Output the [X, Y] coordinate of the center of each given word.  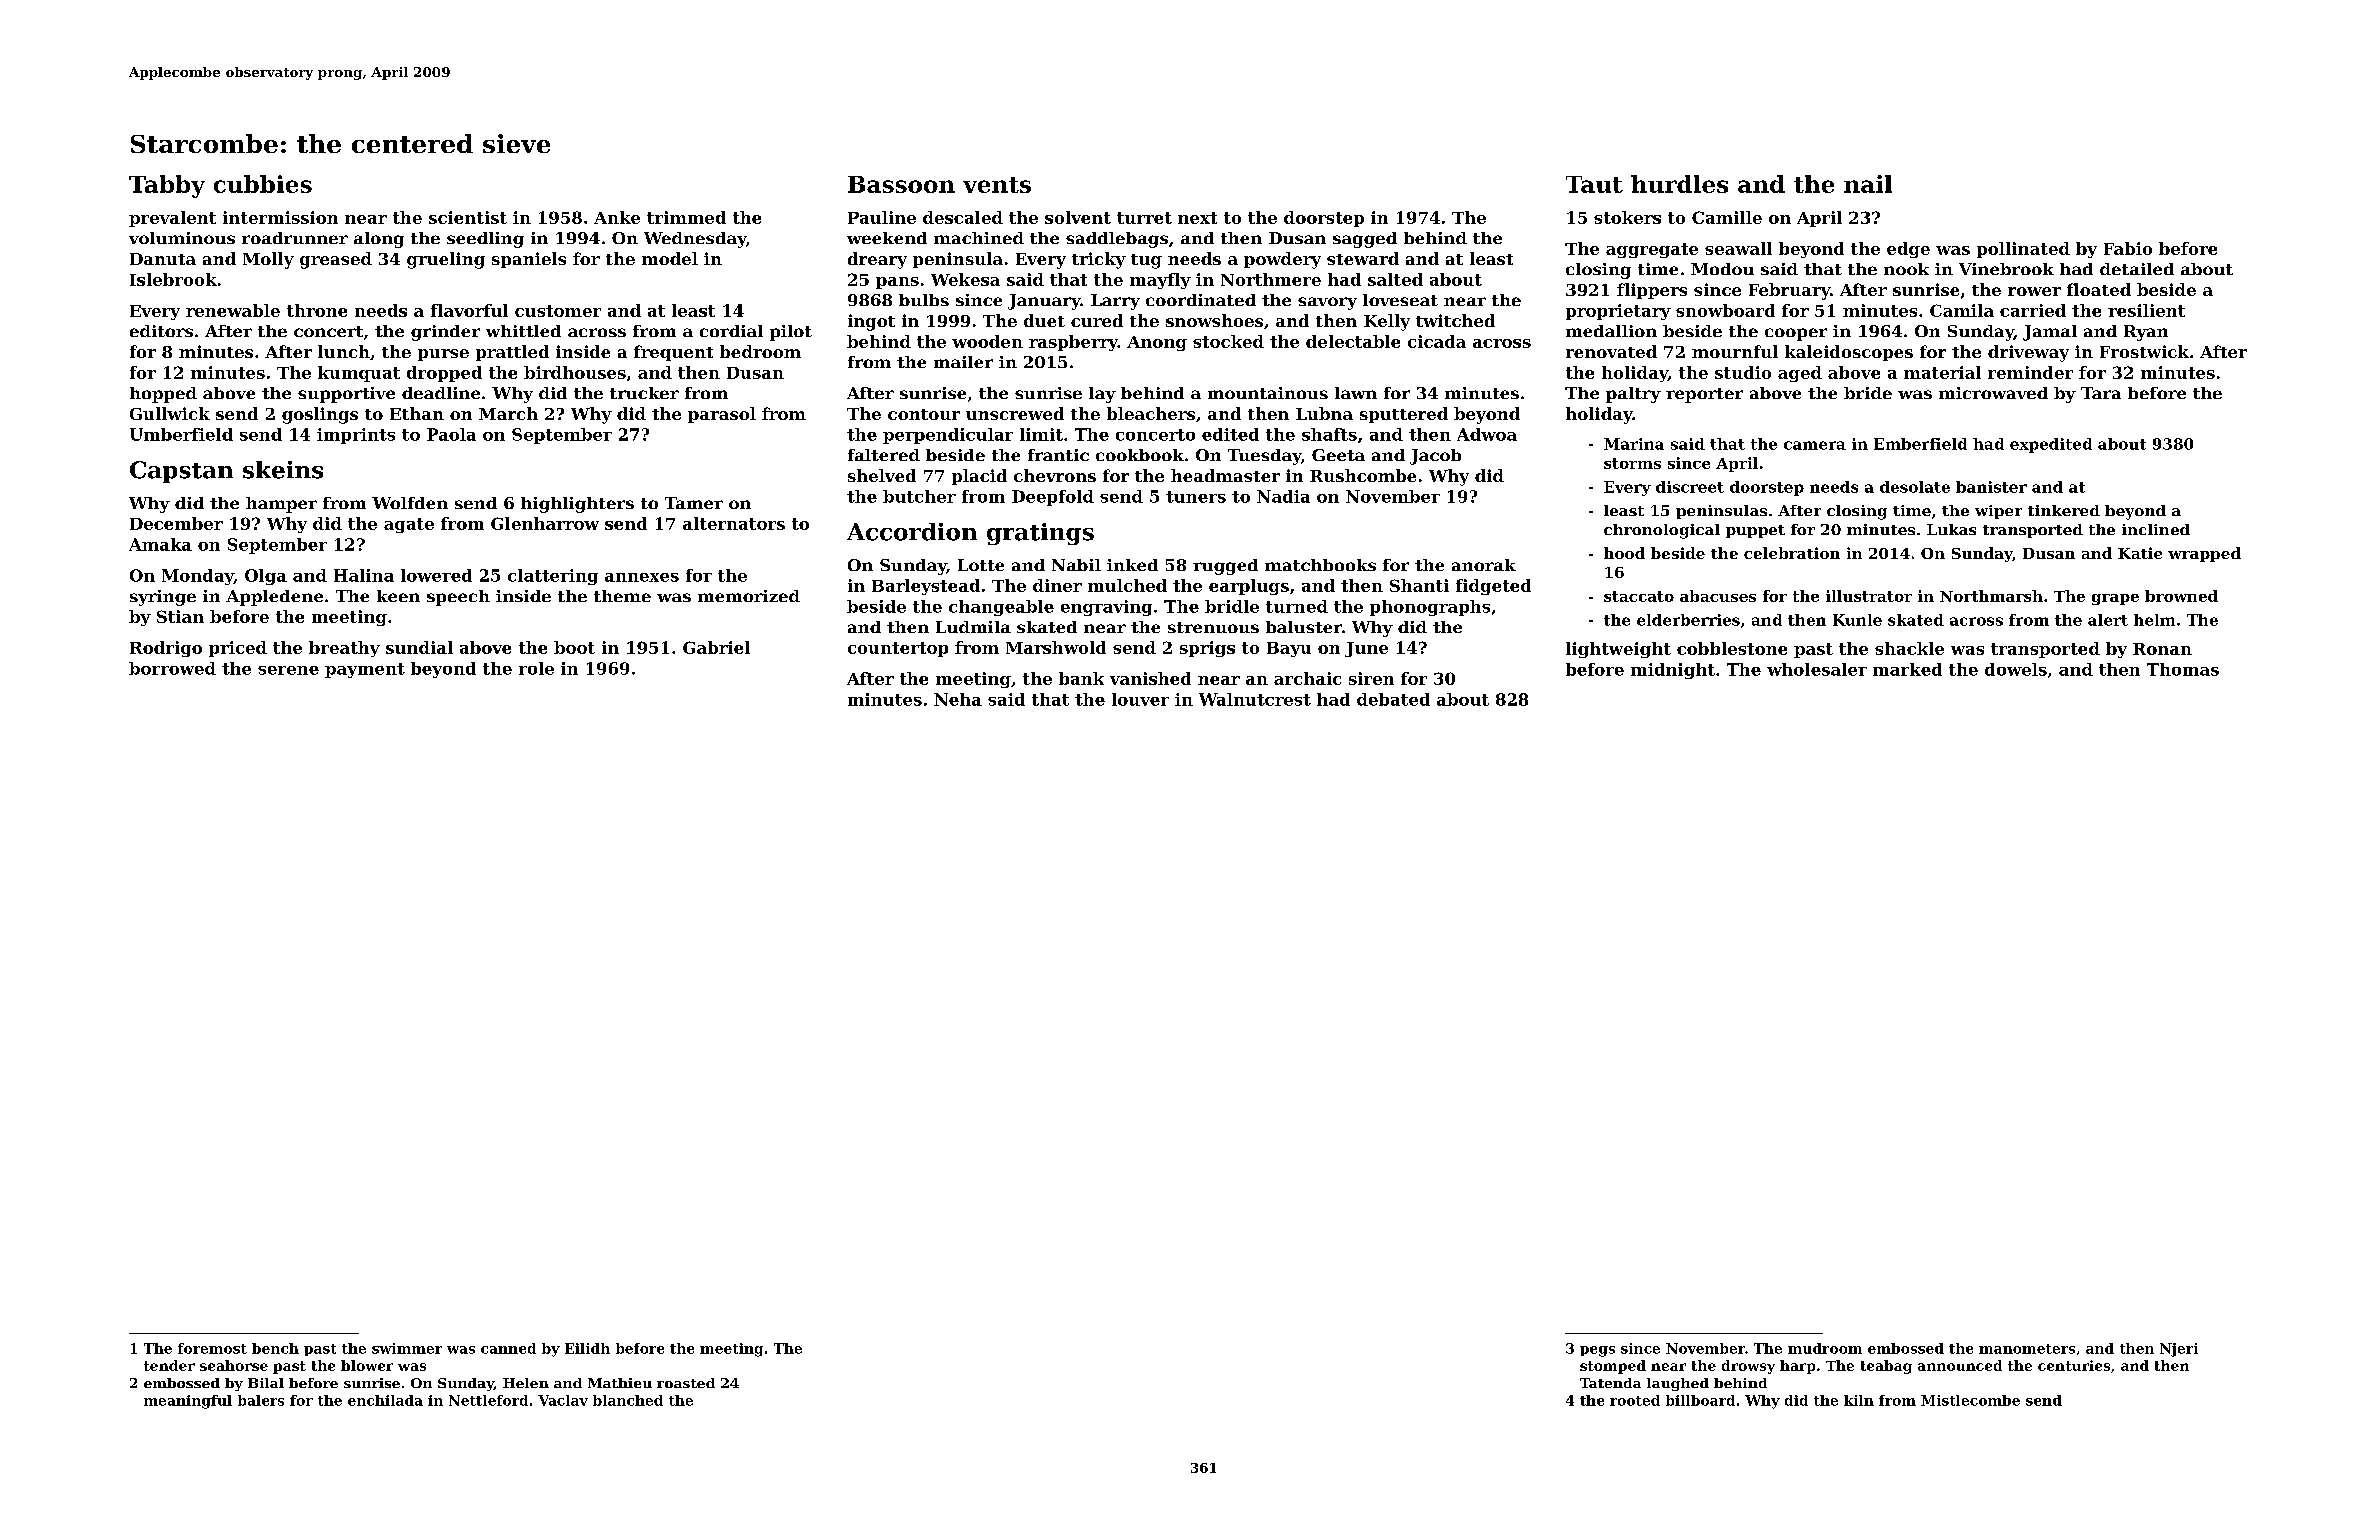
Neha [958, 699]
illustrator [1869, 596]
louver [1140, 699]
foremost [212, 1348]
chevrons [1055, 475]
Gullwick [170, 413]
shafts [1329, 434]
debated [1393, 699]
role [536, 668]
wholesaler [1817, 669]
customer [558, 311]
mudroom [1825, 1348]
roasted [686, 1383]
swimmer [407, 1348]
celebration [1792, 553]
